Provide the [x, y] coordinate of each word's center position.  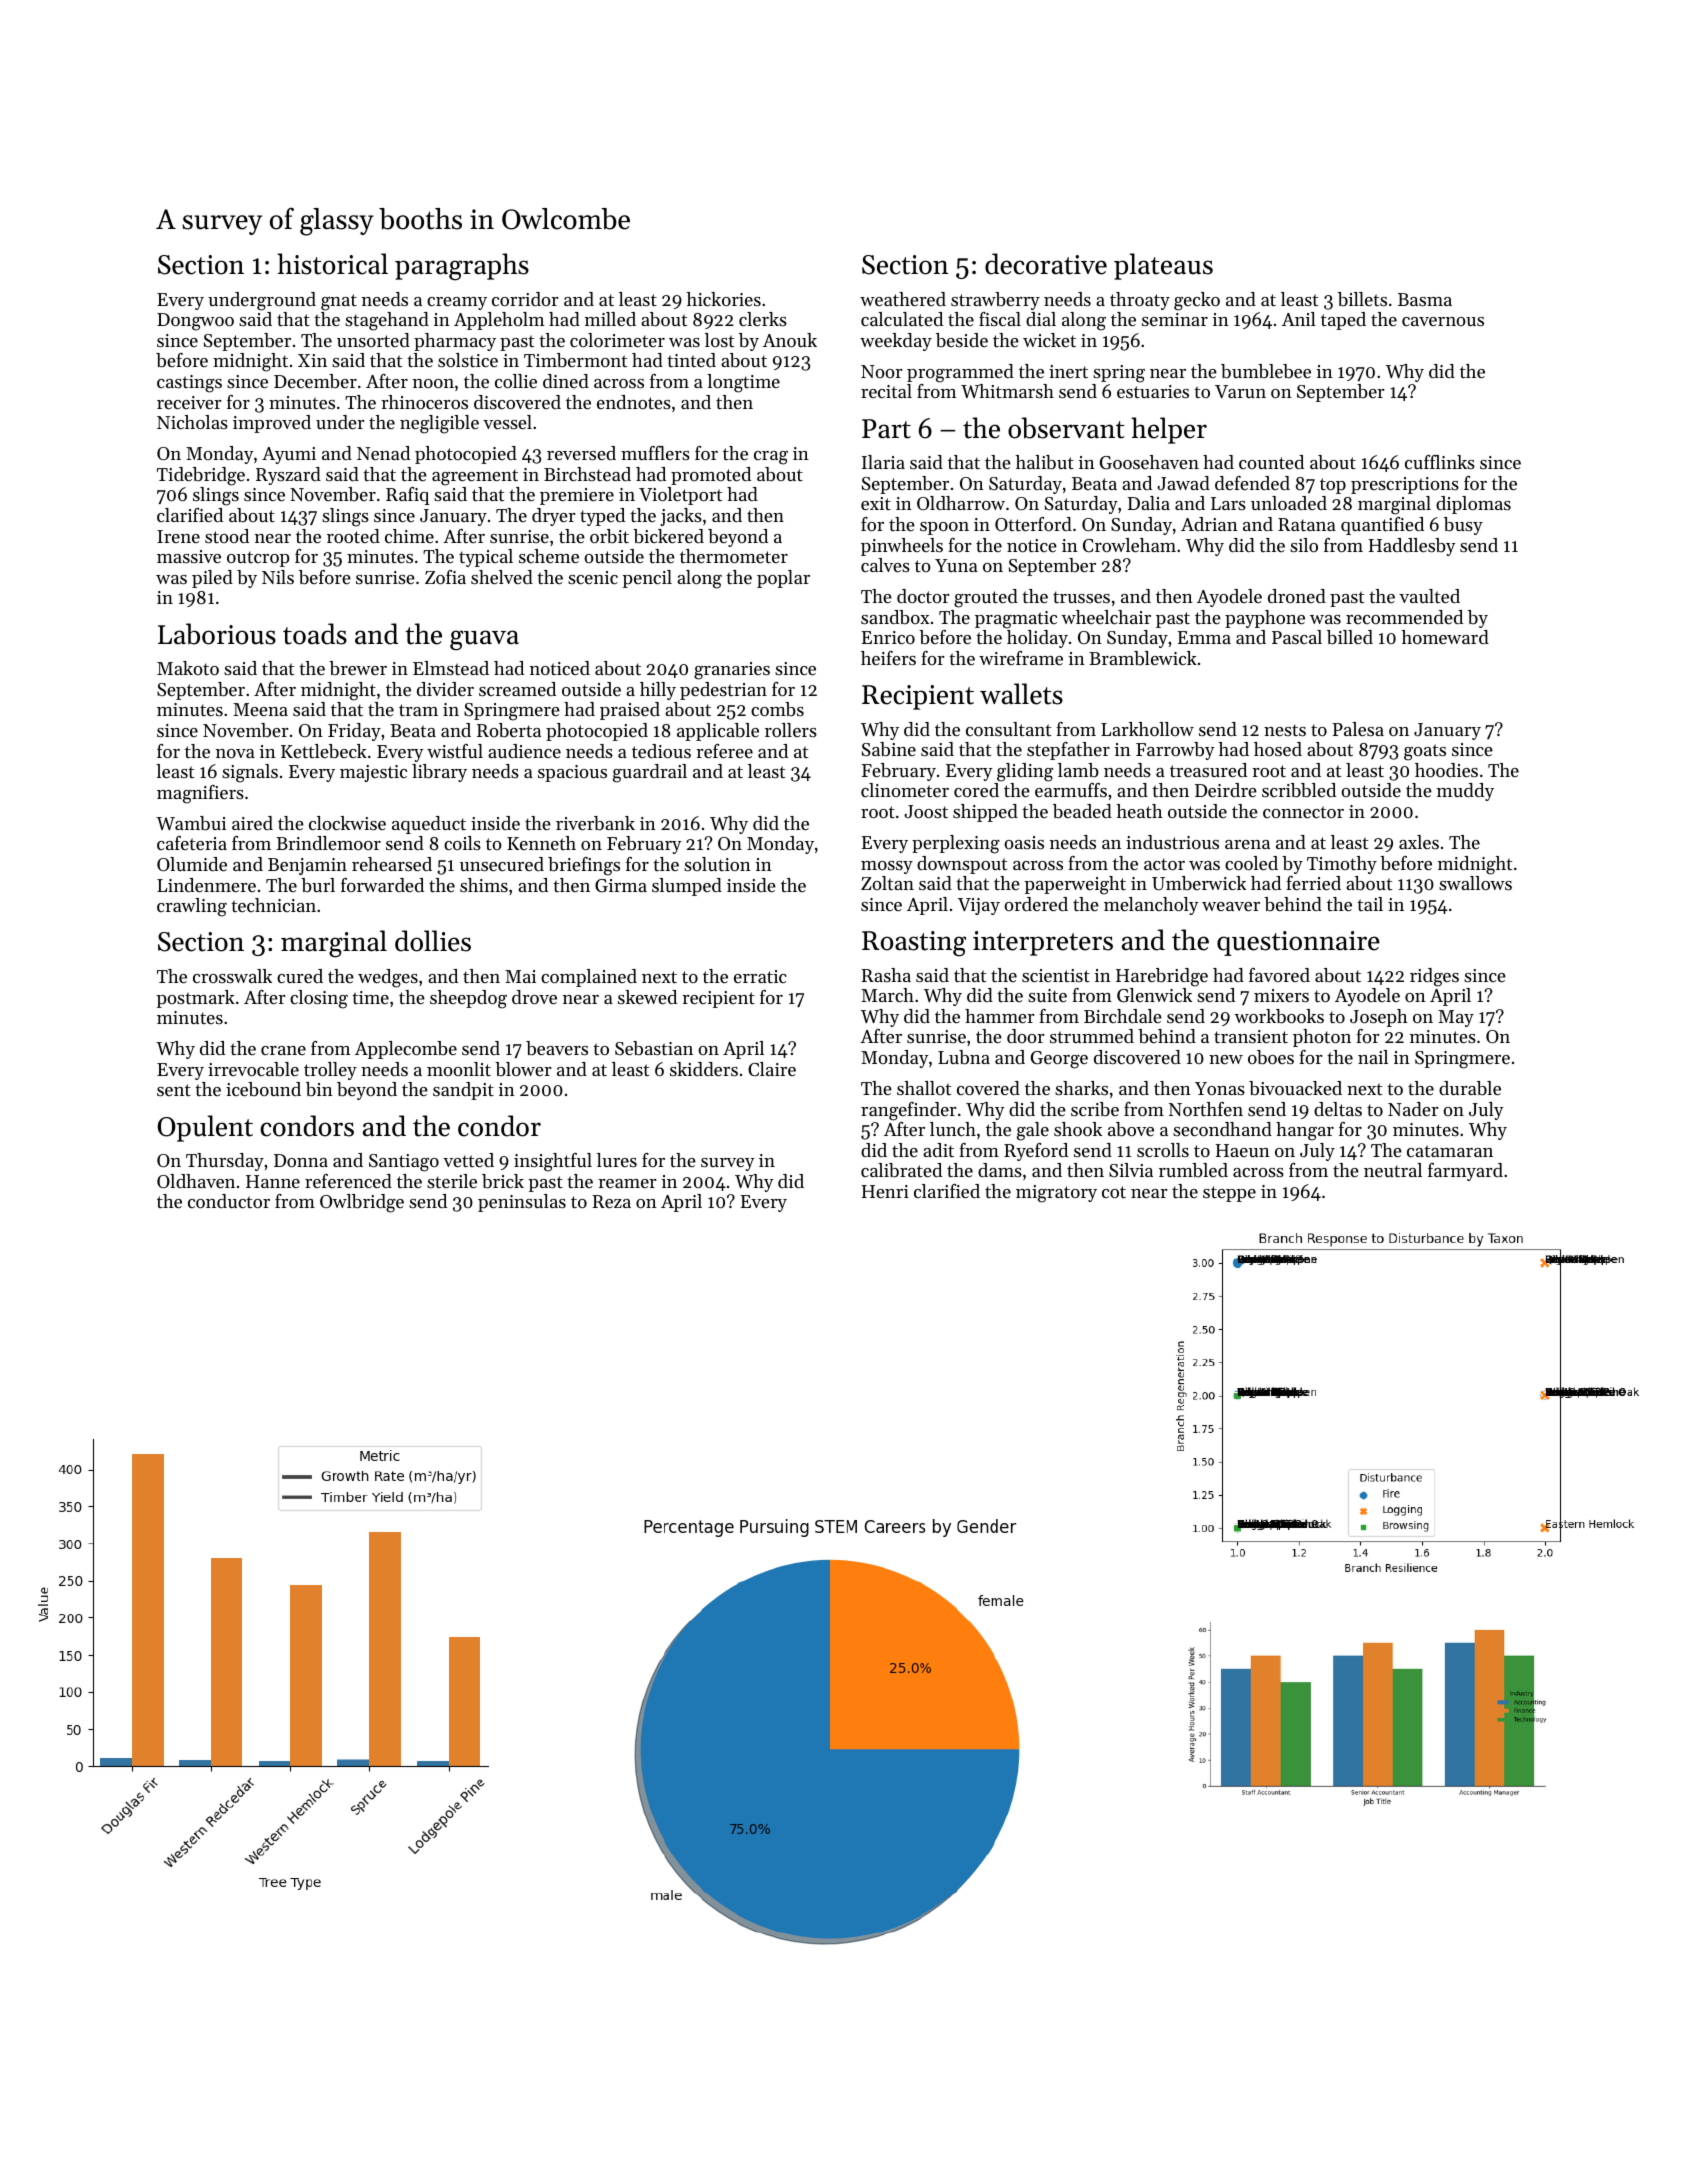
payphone [1265, 619]
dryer [553, 517]
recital [886, 391]
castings [189, 384]
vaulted [1429, 596]
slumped [687, 887]
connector [1303, 812]
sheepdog [468, 999]
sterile [452, 1181]
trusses [1081, 597]
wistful [455, 751]
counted [1271, 462]
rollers [791, 730]
